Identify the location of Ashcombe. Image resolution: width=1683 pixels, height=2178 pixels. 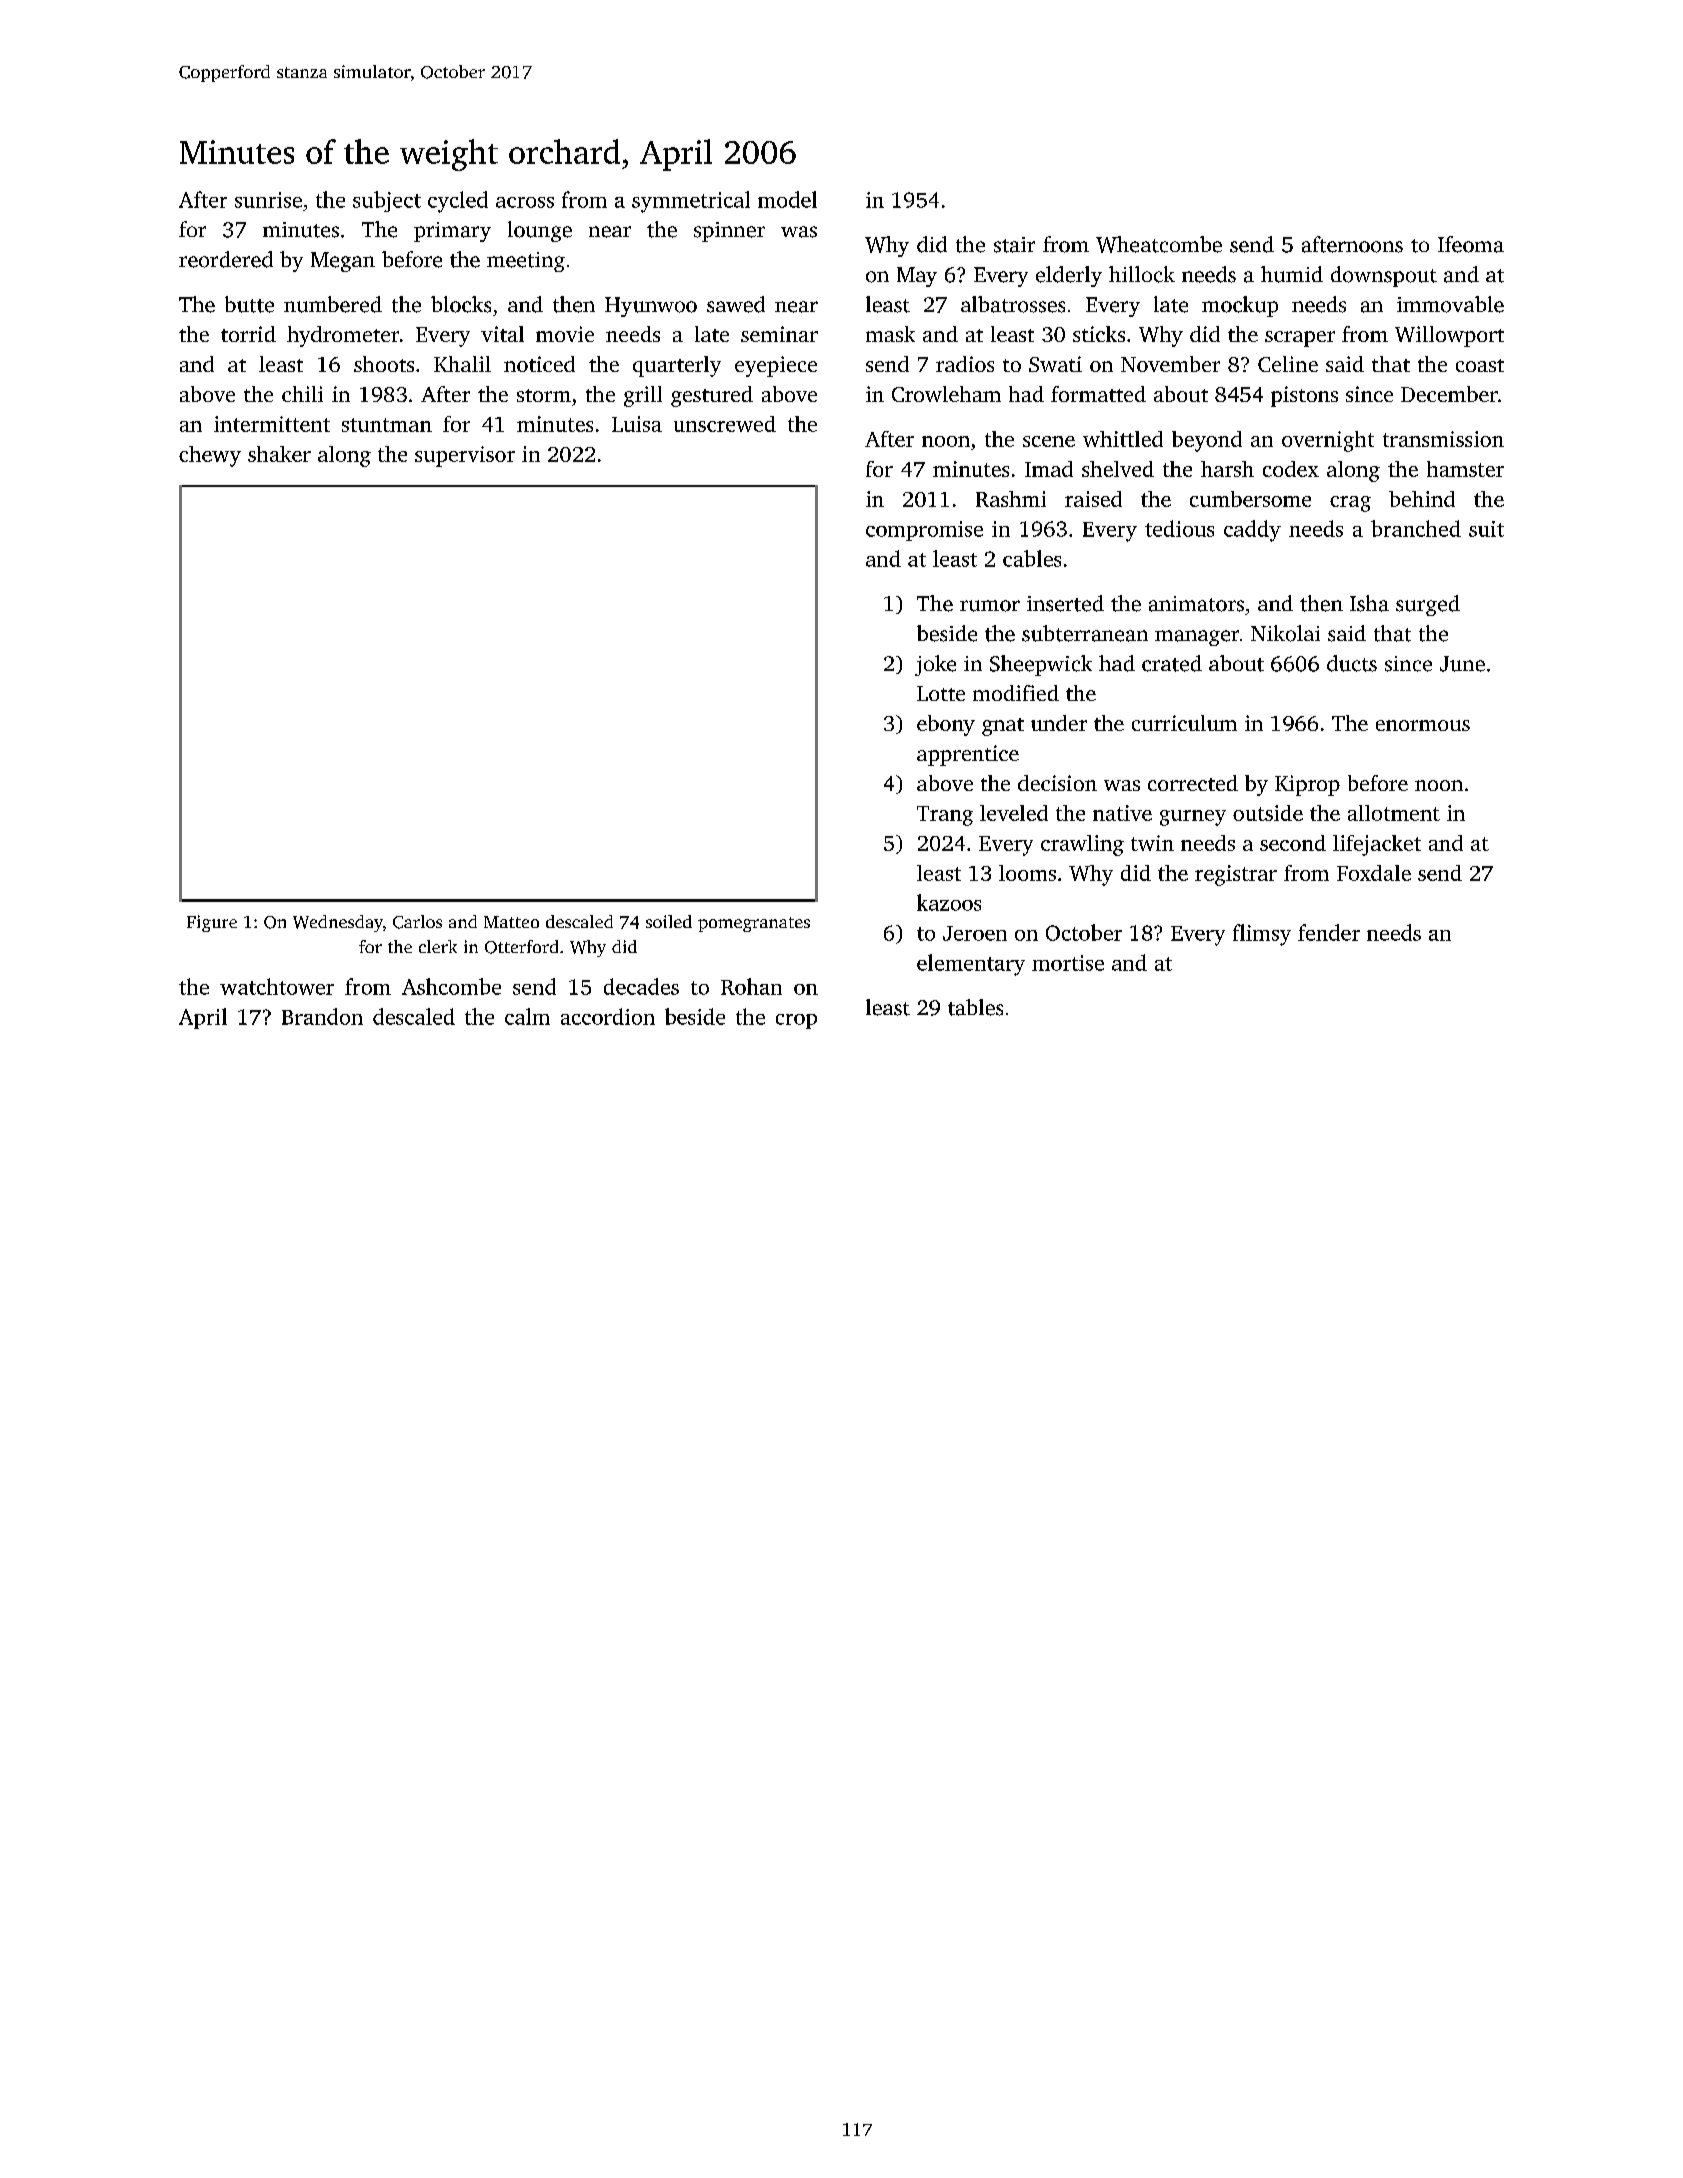
(451, 986).
